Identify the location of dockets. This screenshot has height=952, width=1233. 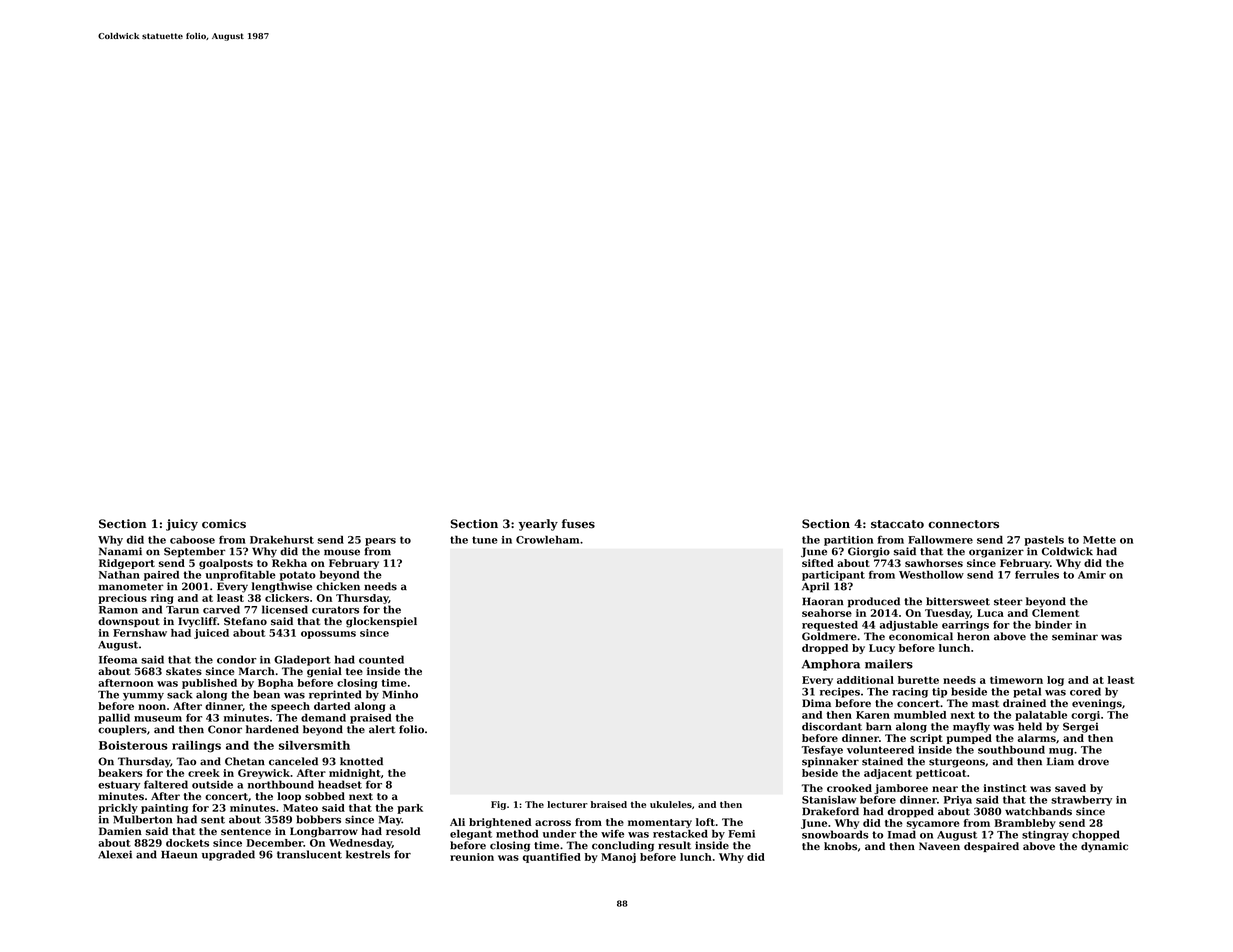
(187, 843).
